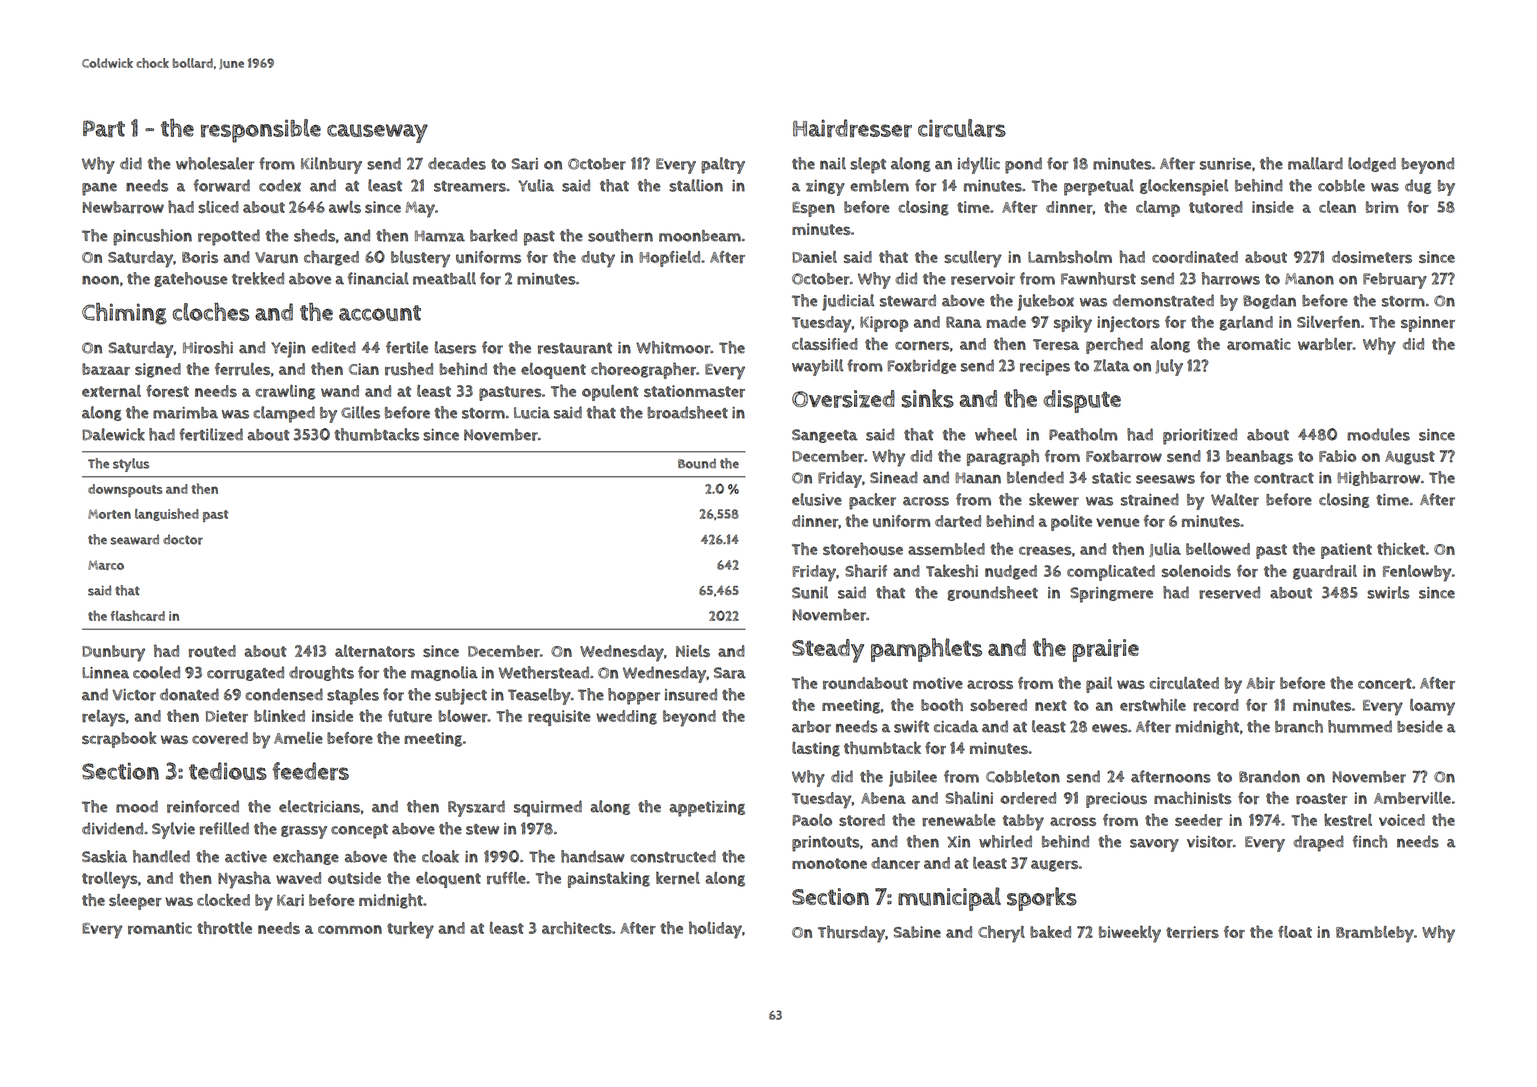 The image size is (1537, 1087). What do you see at coordinates (634, 696) in the screenshot?
I see `hopper` at bounding box center [634, 696].
